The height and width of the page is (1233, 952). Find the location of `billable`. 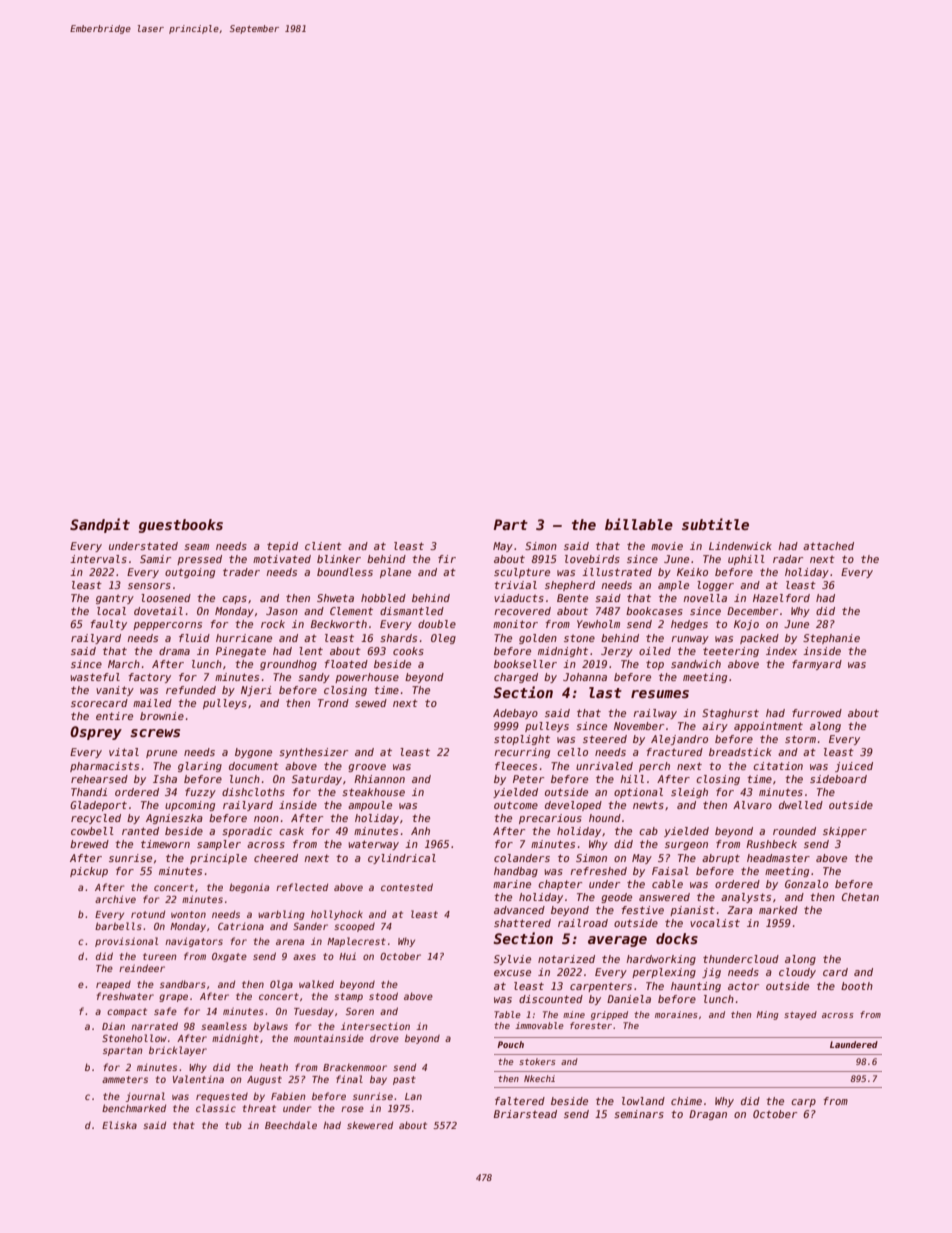

billable is located at coordinates (639, 524).
